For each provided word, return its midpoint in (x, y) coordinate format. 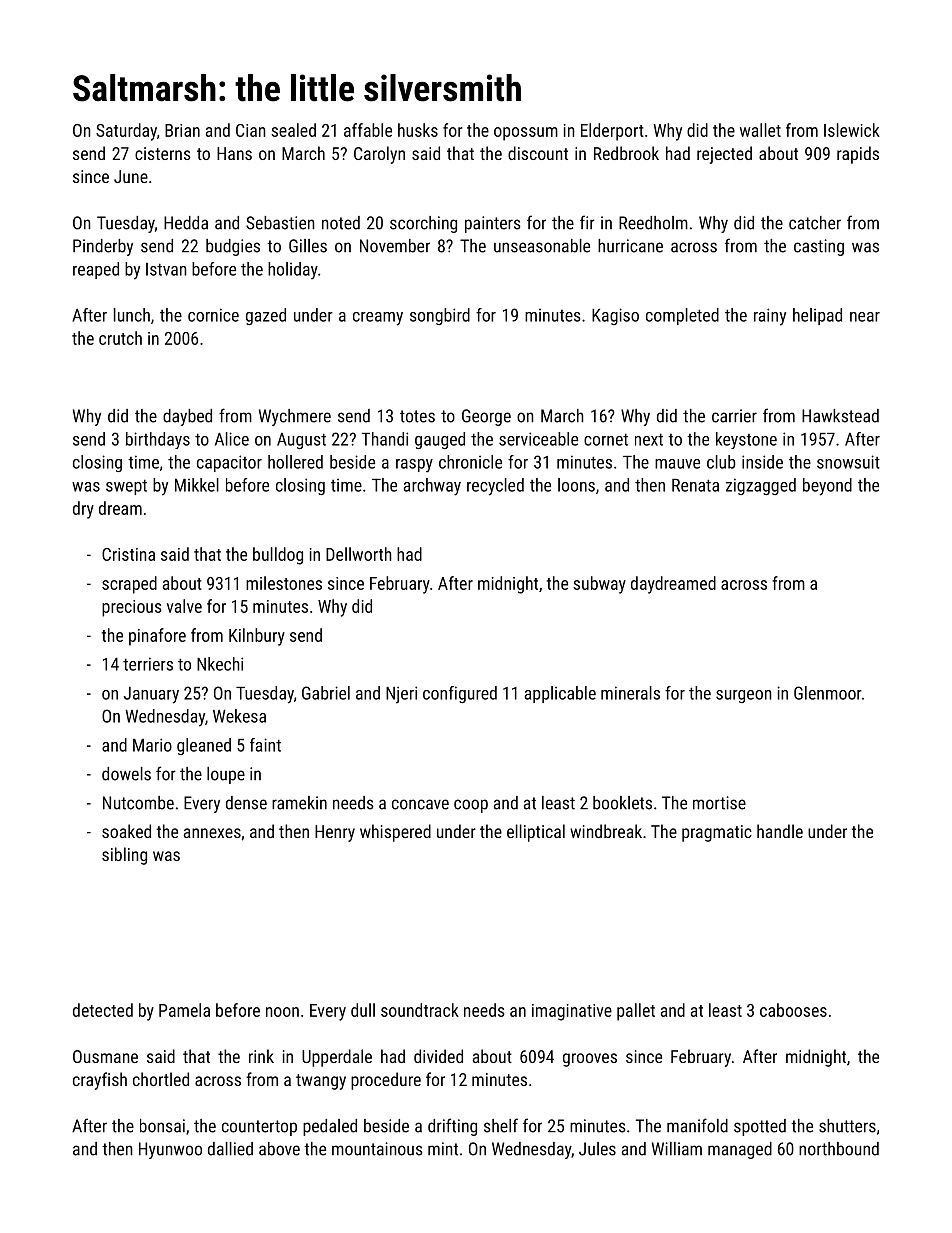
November (395, 246)
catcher (815, 223)
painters (493, 224)
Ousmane (105, 1056)
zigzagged (761, 486)
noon (282, 1012)
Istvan (166, 269)
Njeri (401, 695)
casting (819, 247)
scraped (129, 585)
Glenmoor (828, 693)
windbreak (606, 831)
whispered (395, 833)
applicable (560, 694)
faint (265, 745)
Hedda (186, 223)
